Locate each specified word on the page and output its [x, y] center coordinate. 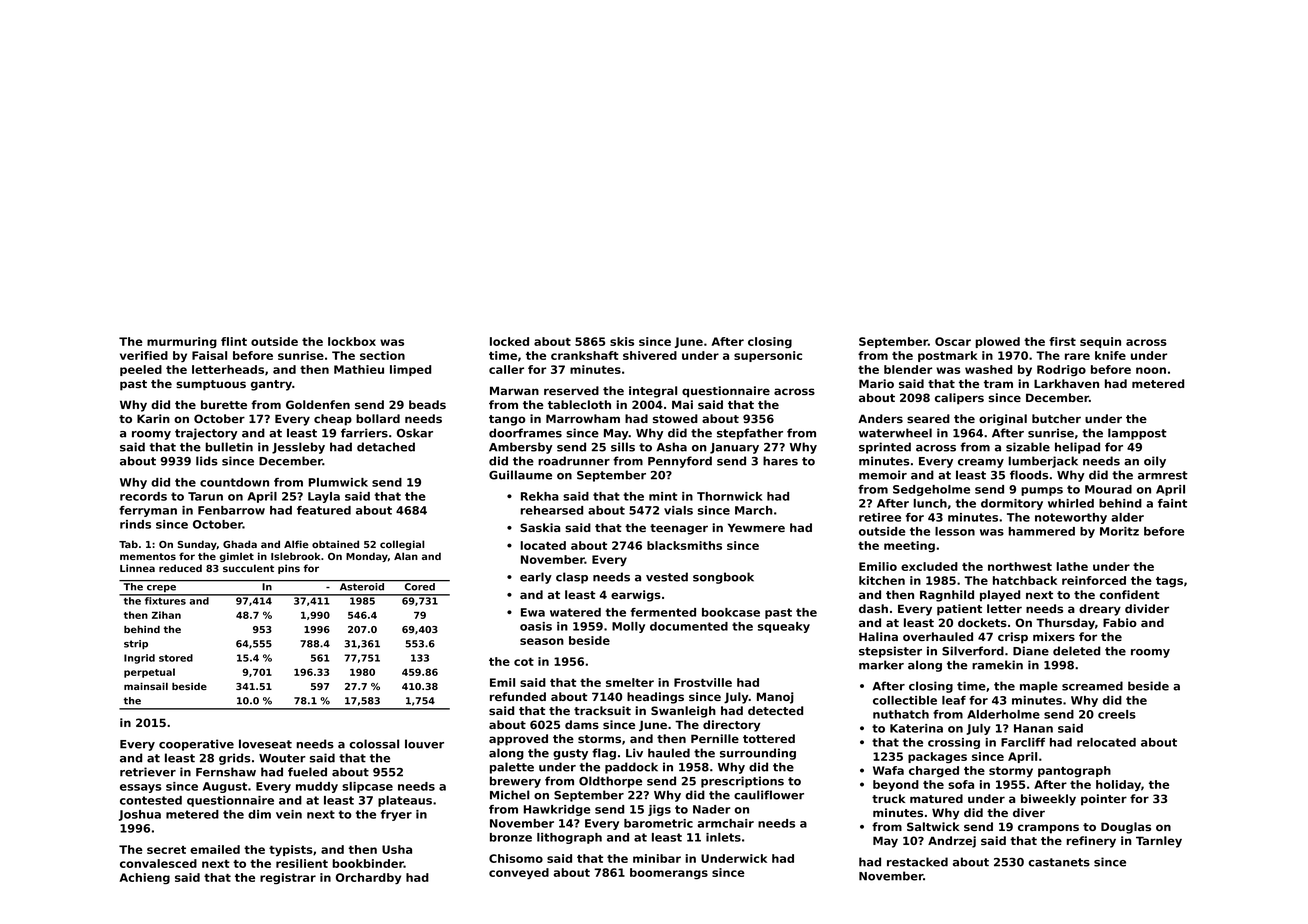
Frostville [703, 682]
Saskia [540, 527]
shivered [650, 355]
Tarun [205, 496]
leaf [954, 700]
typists [291, 850]
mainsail [146, 686]
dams [582, 724]
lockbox [352, 341]
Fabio [1120, 622]
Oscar [953, 341]
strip [136, 644]
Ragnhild [947, 596]
